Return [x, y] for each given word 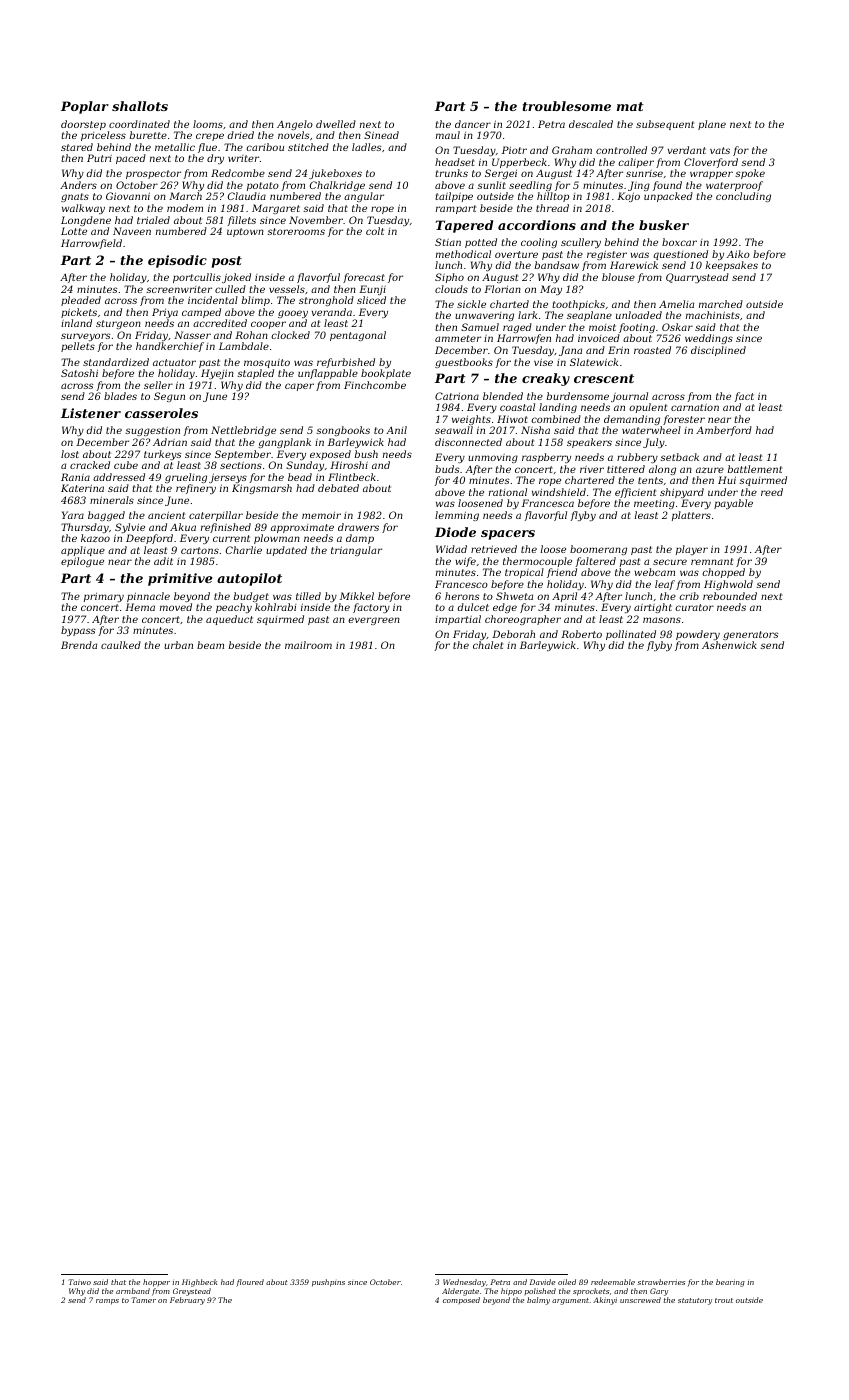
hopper [156, 1283]
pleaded [81, 301]
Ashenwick [729, 645]
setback [679, 457]
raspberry [546, 458]
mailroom [308, 645]
